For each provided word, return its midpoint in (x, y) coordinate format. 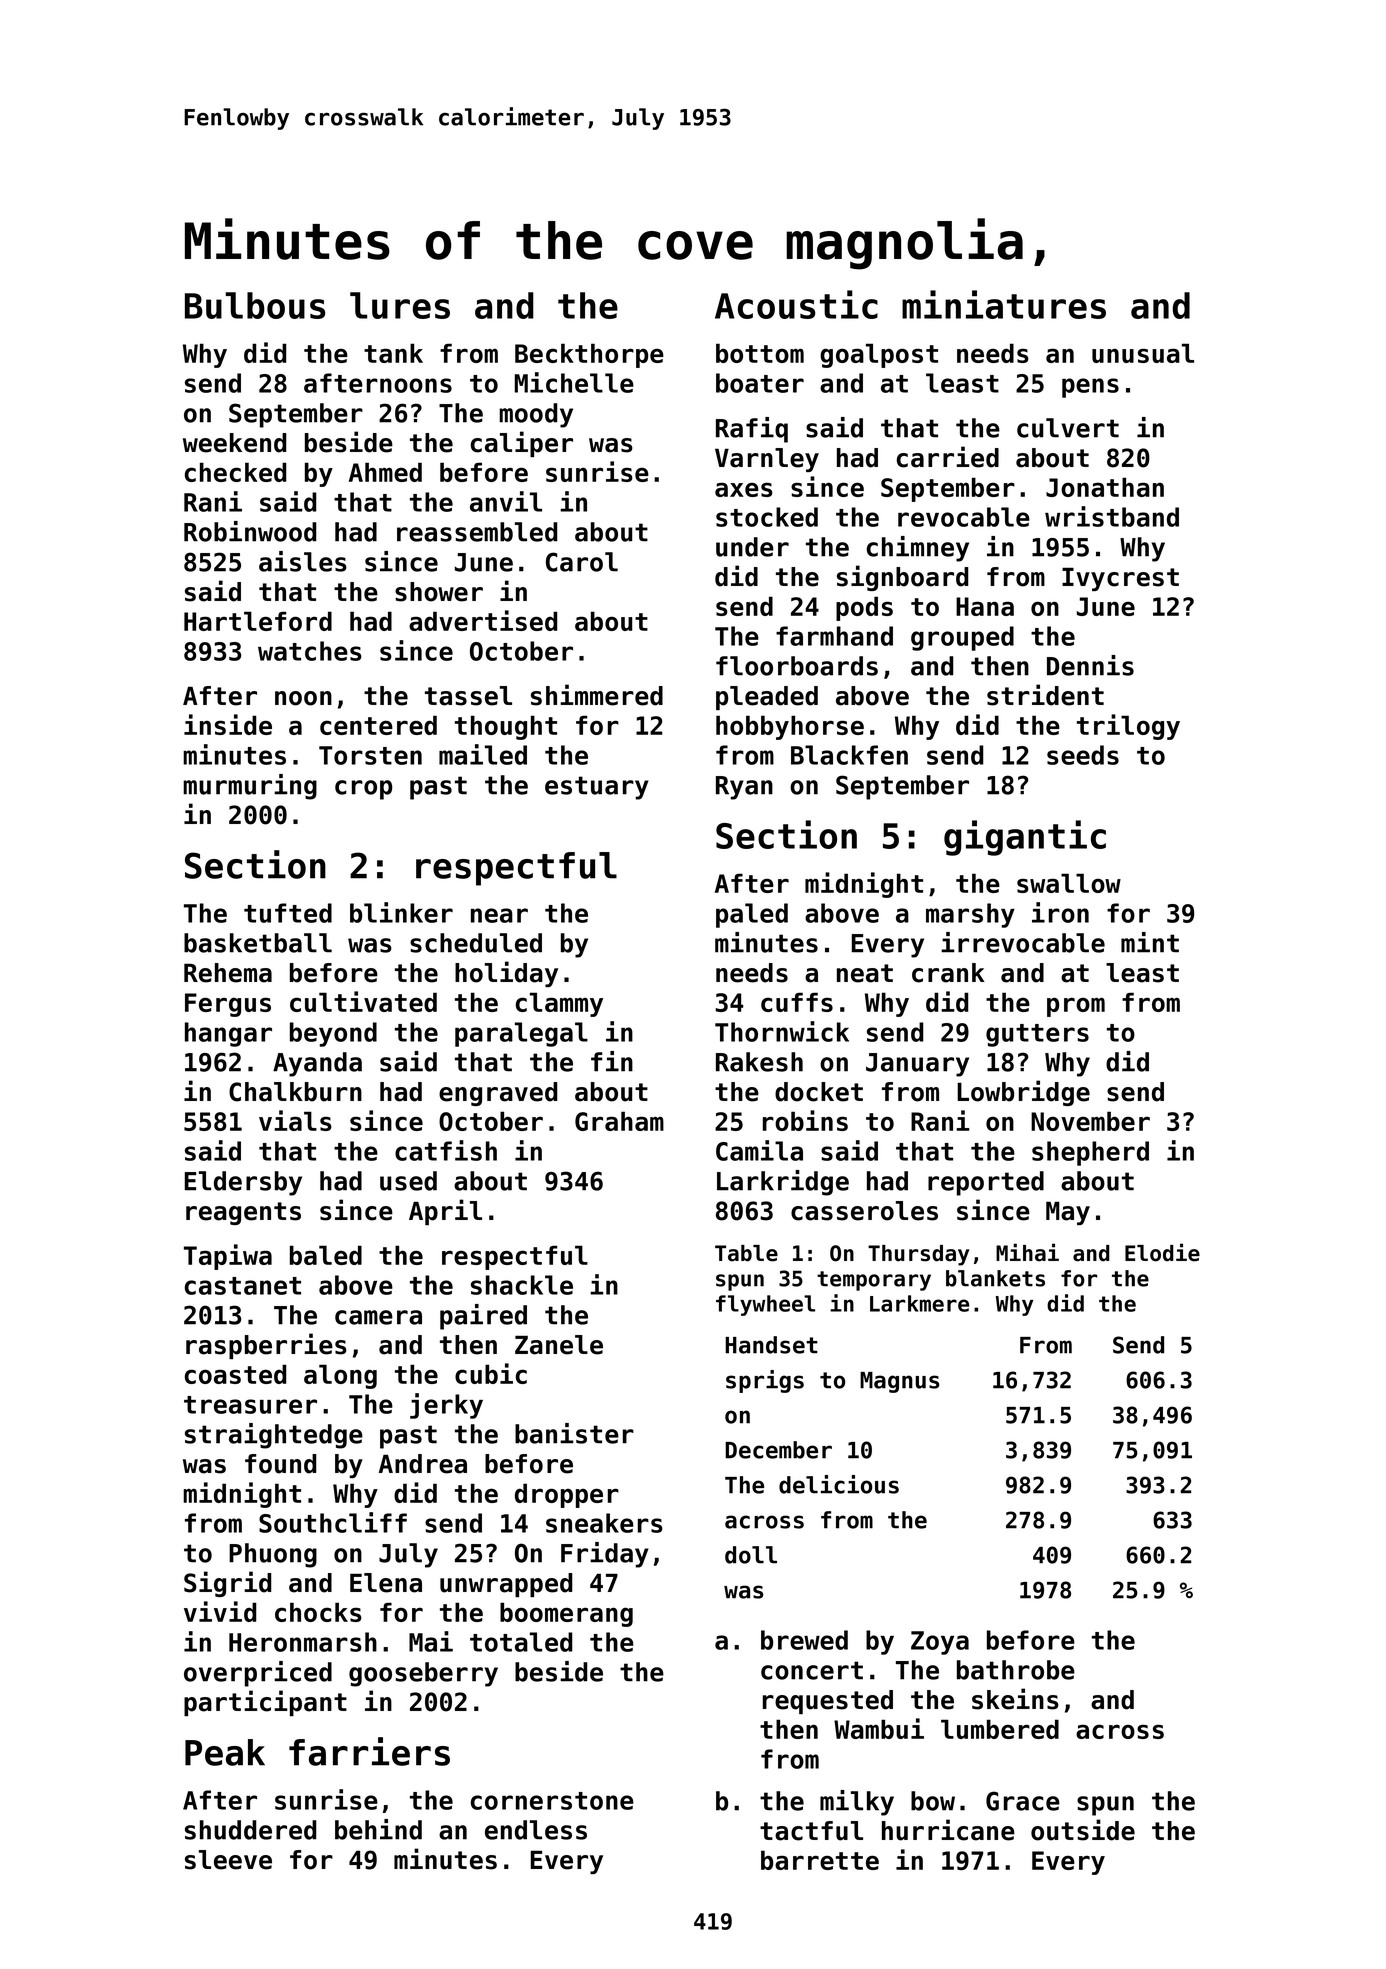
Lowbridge (1023, 1093)
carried (948, 457)
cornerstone (552, 1801)
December (778, 1450)
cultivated (363, 1001)
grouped (962, 638)
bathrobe (1016, 1670)
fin (612, 1061)
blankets (995, 1278)
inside (228, 724)
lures (400, 305)
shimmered (597, 695)
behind (378, 1829)
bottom (760, 353)
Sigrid (227, 1584)
